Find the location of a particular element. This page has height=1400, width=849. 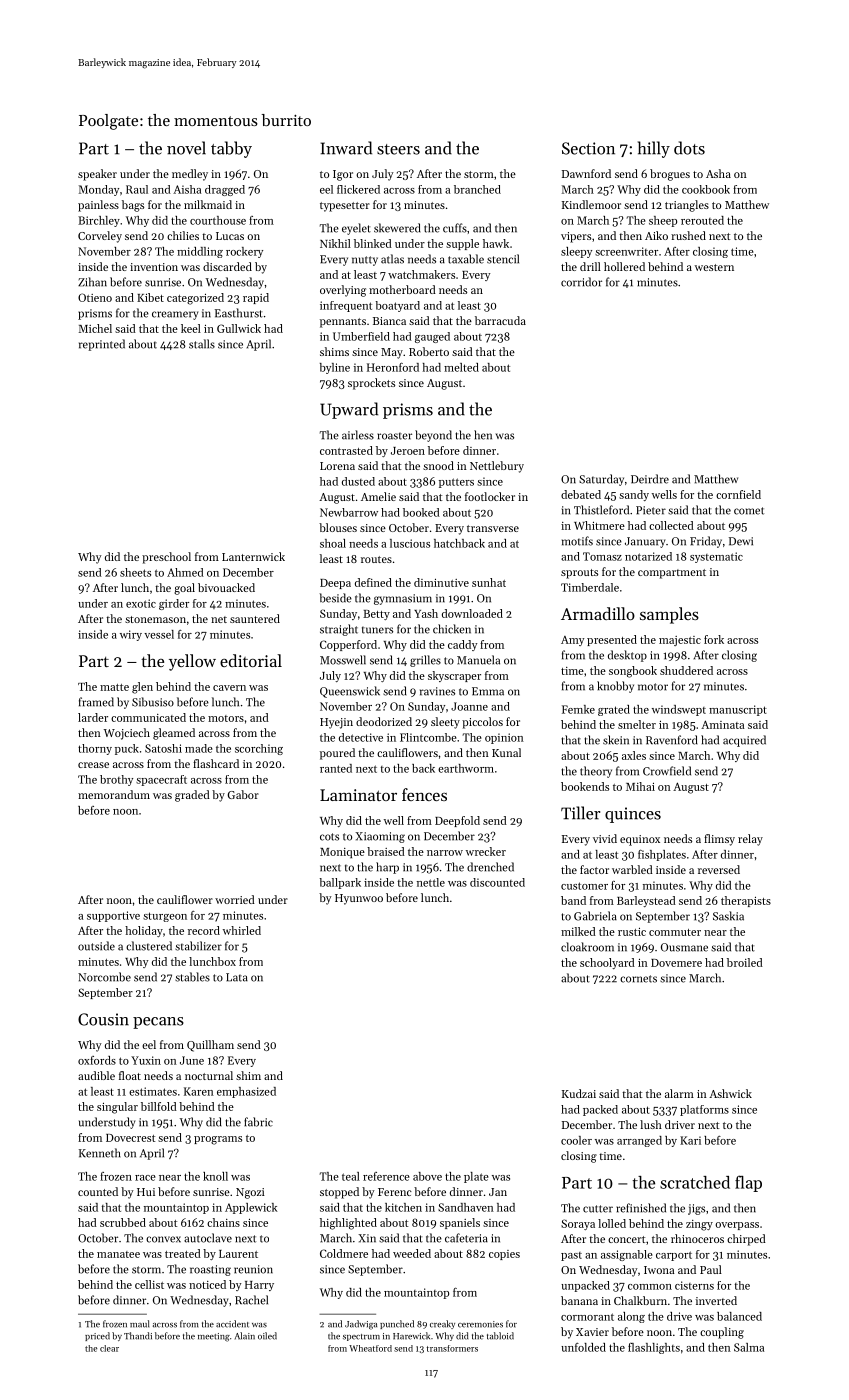

debated is located at coordinates (581, 494).
